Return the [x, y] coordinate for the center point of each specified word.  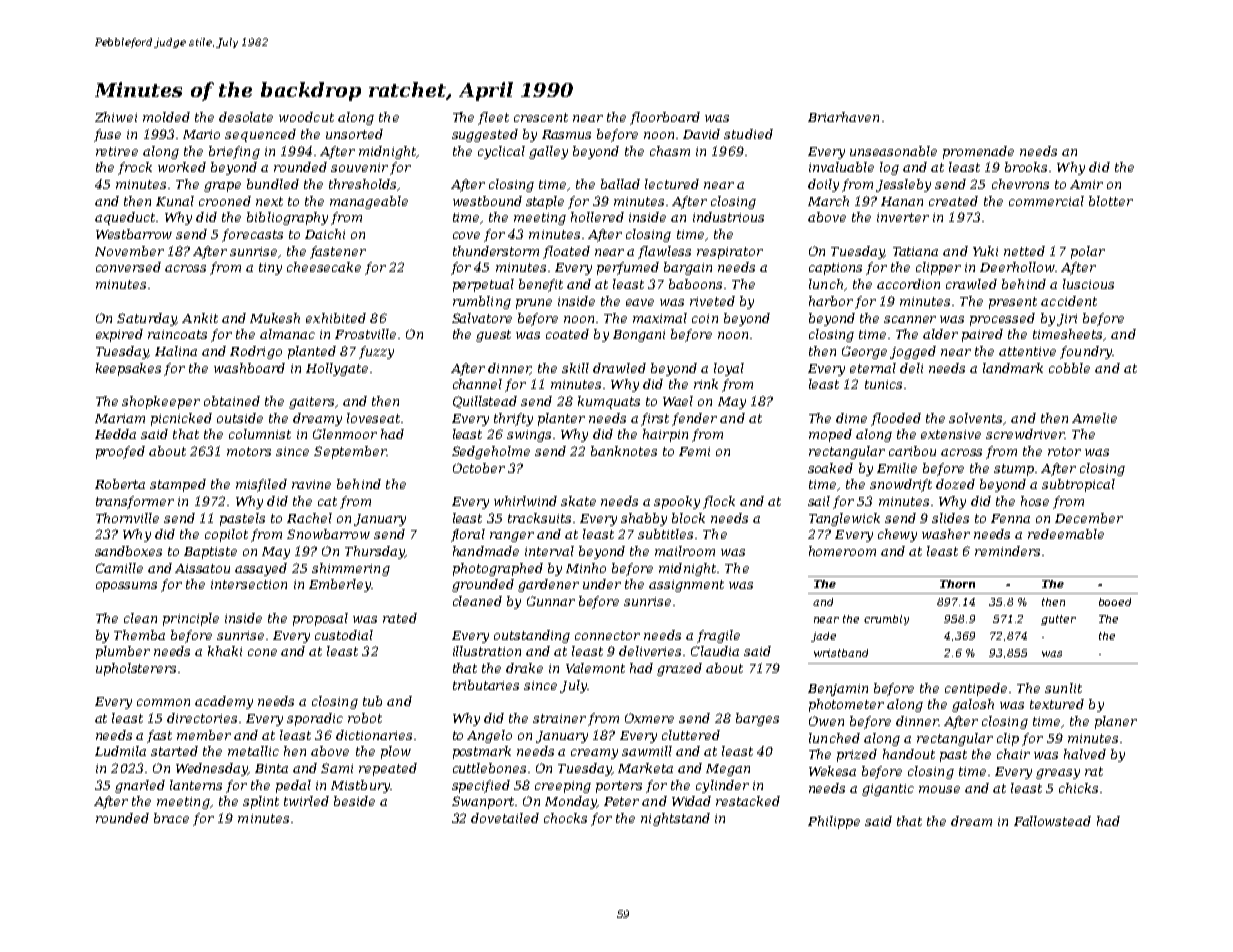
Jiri [1067, 320]
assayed [261, 569]
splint [261, 802]
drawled [619, 368]
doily [823, 185]
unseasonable [893, 151]
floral [468, 535]
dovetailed [505, 818]
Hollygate [337, 369]
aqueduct [125, 218]
